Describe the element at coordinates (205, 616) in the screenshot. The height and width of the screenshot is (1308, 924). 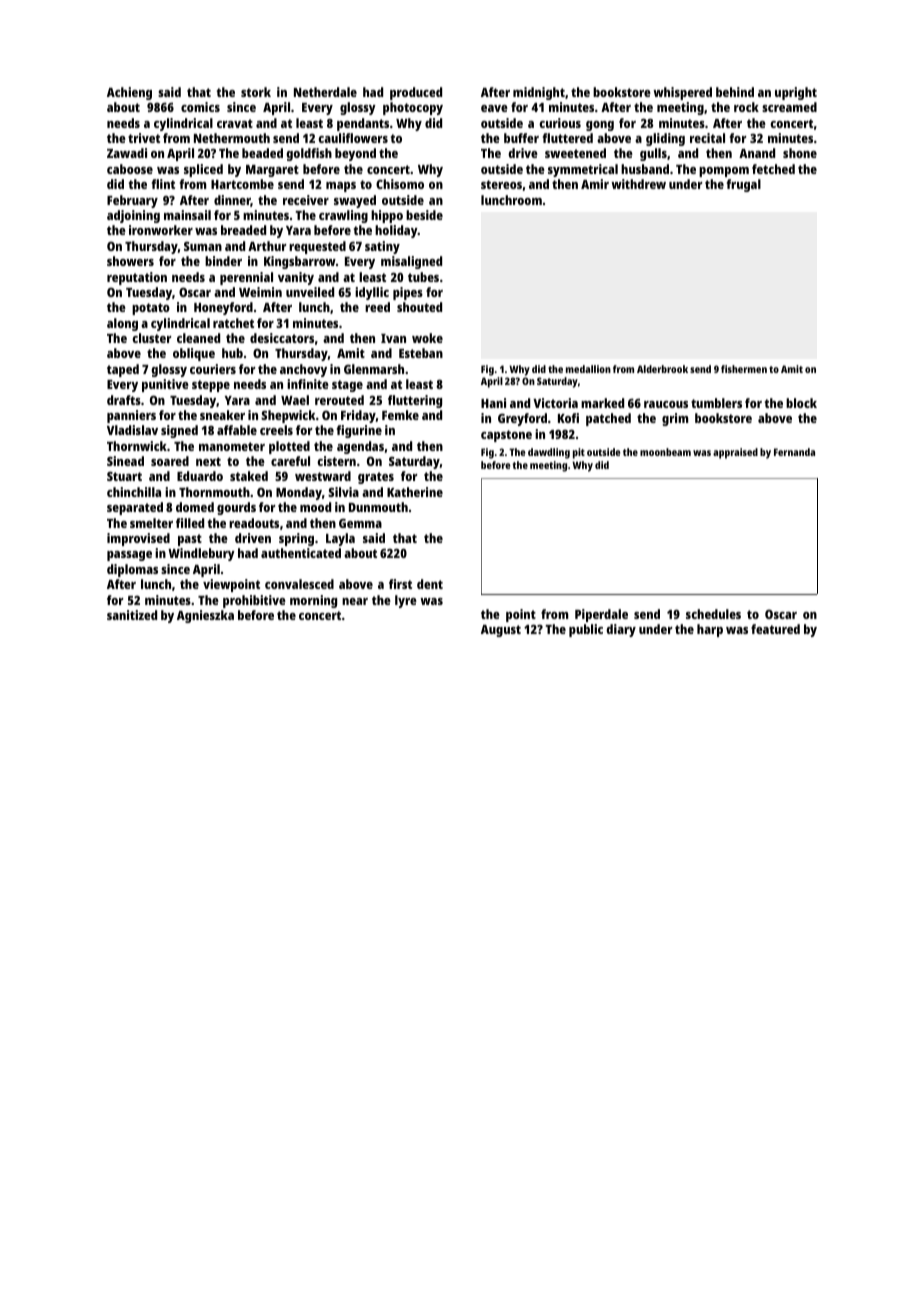
I see `Agnieszka` at that location.
